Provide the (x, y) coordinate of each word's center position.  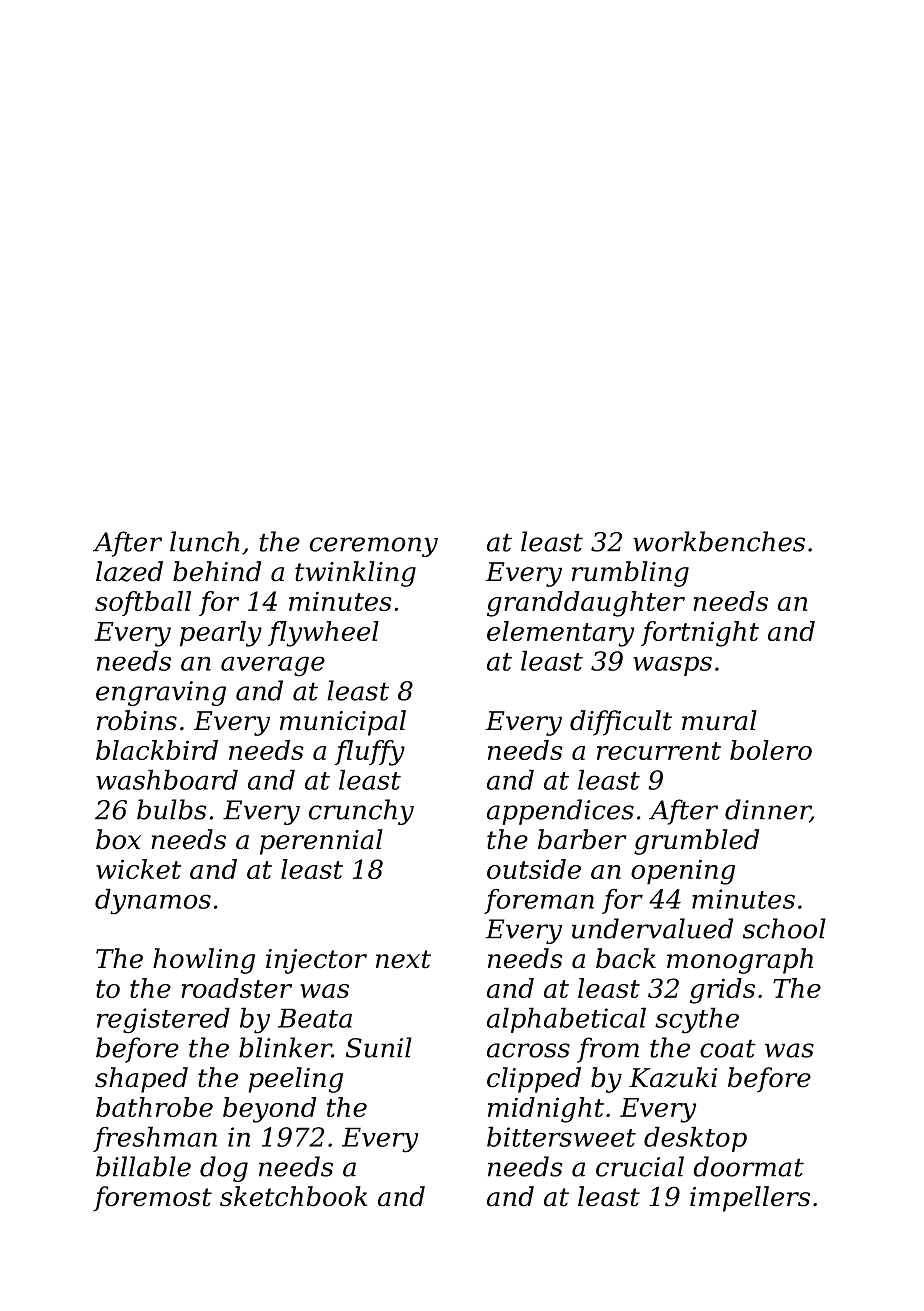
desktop (695, 1139)
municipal (343, 723)
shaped (141, 1080)
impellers (750, 1199)
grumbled (696, 842)
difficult (621, 723)
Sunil (379, 1047)
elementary (560, 634)
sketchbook (294, 1196)
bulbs (172, 809)
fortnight (700, 634)
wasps (672, 666)
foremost (152, 1199)
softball (143, 603)
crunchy (361, 812)
